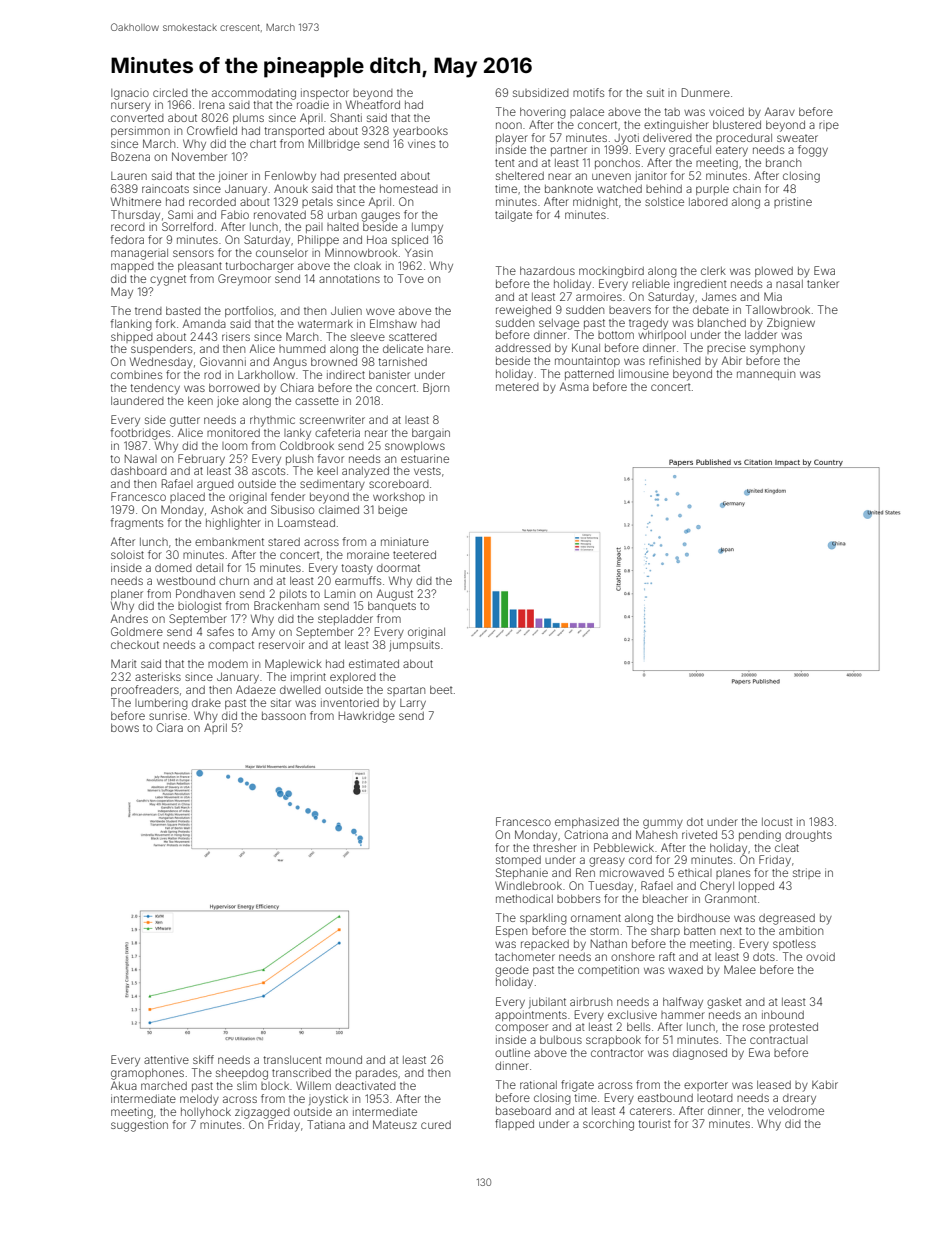  I want to click on gummy, so click(663, 824).
